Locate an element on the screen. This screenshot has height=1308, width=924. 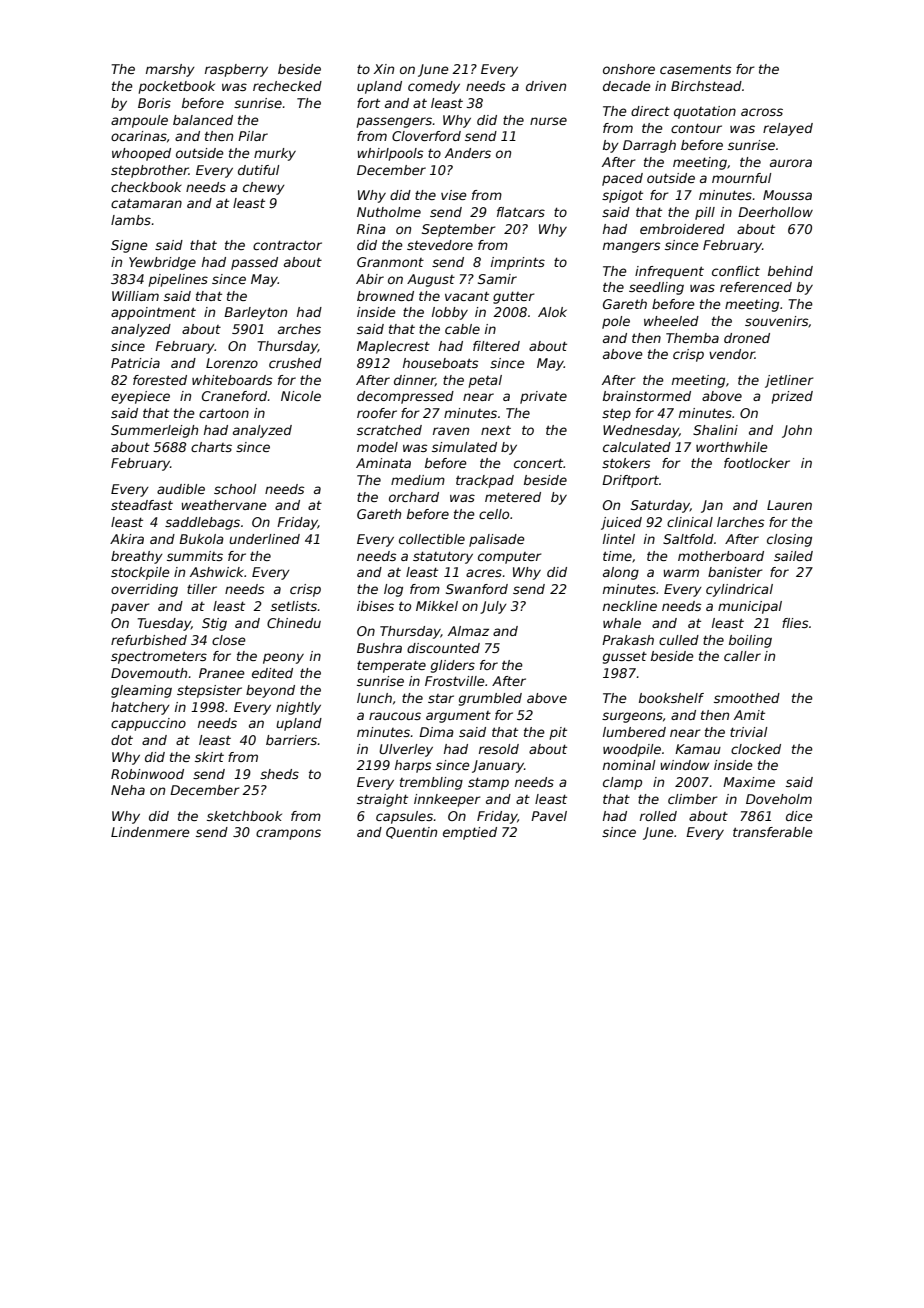
Akira is located at coordinates (127, 539).
